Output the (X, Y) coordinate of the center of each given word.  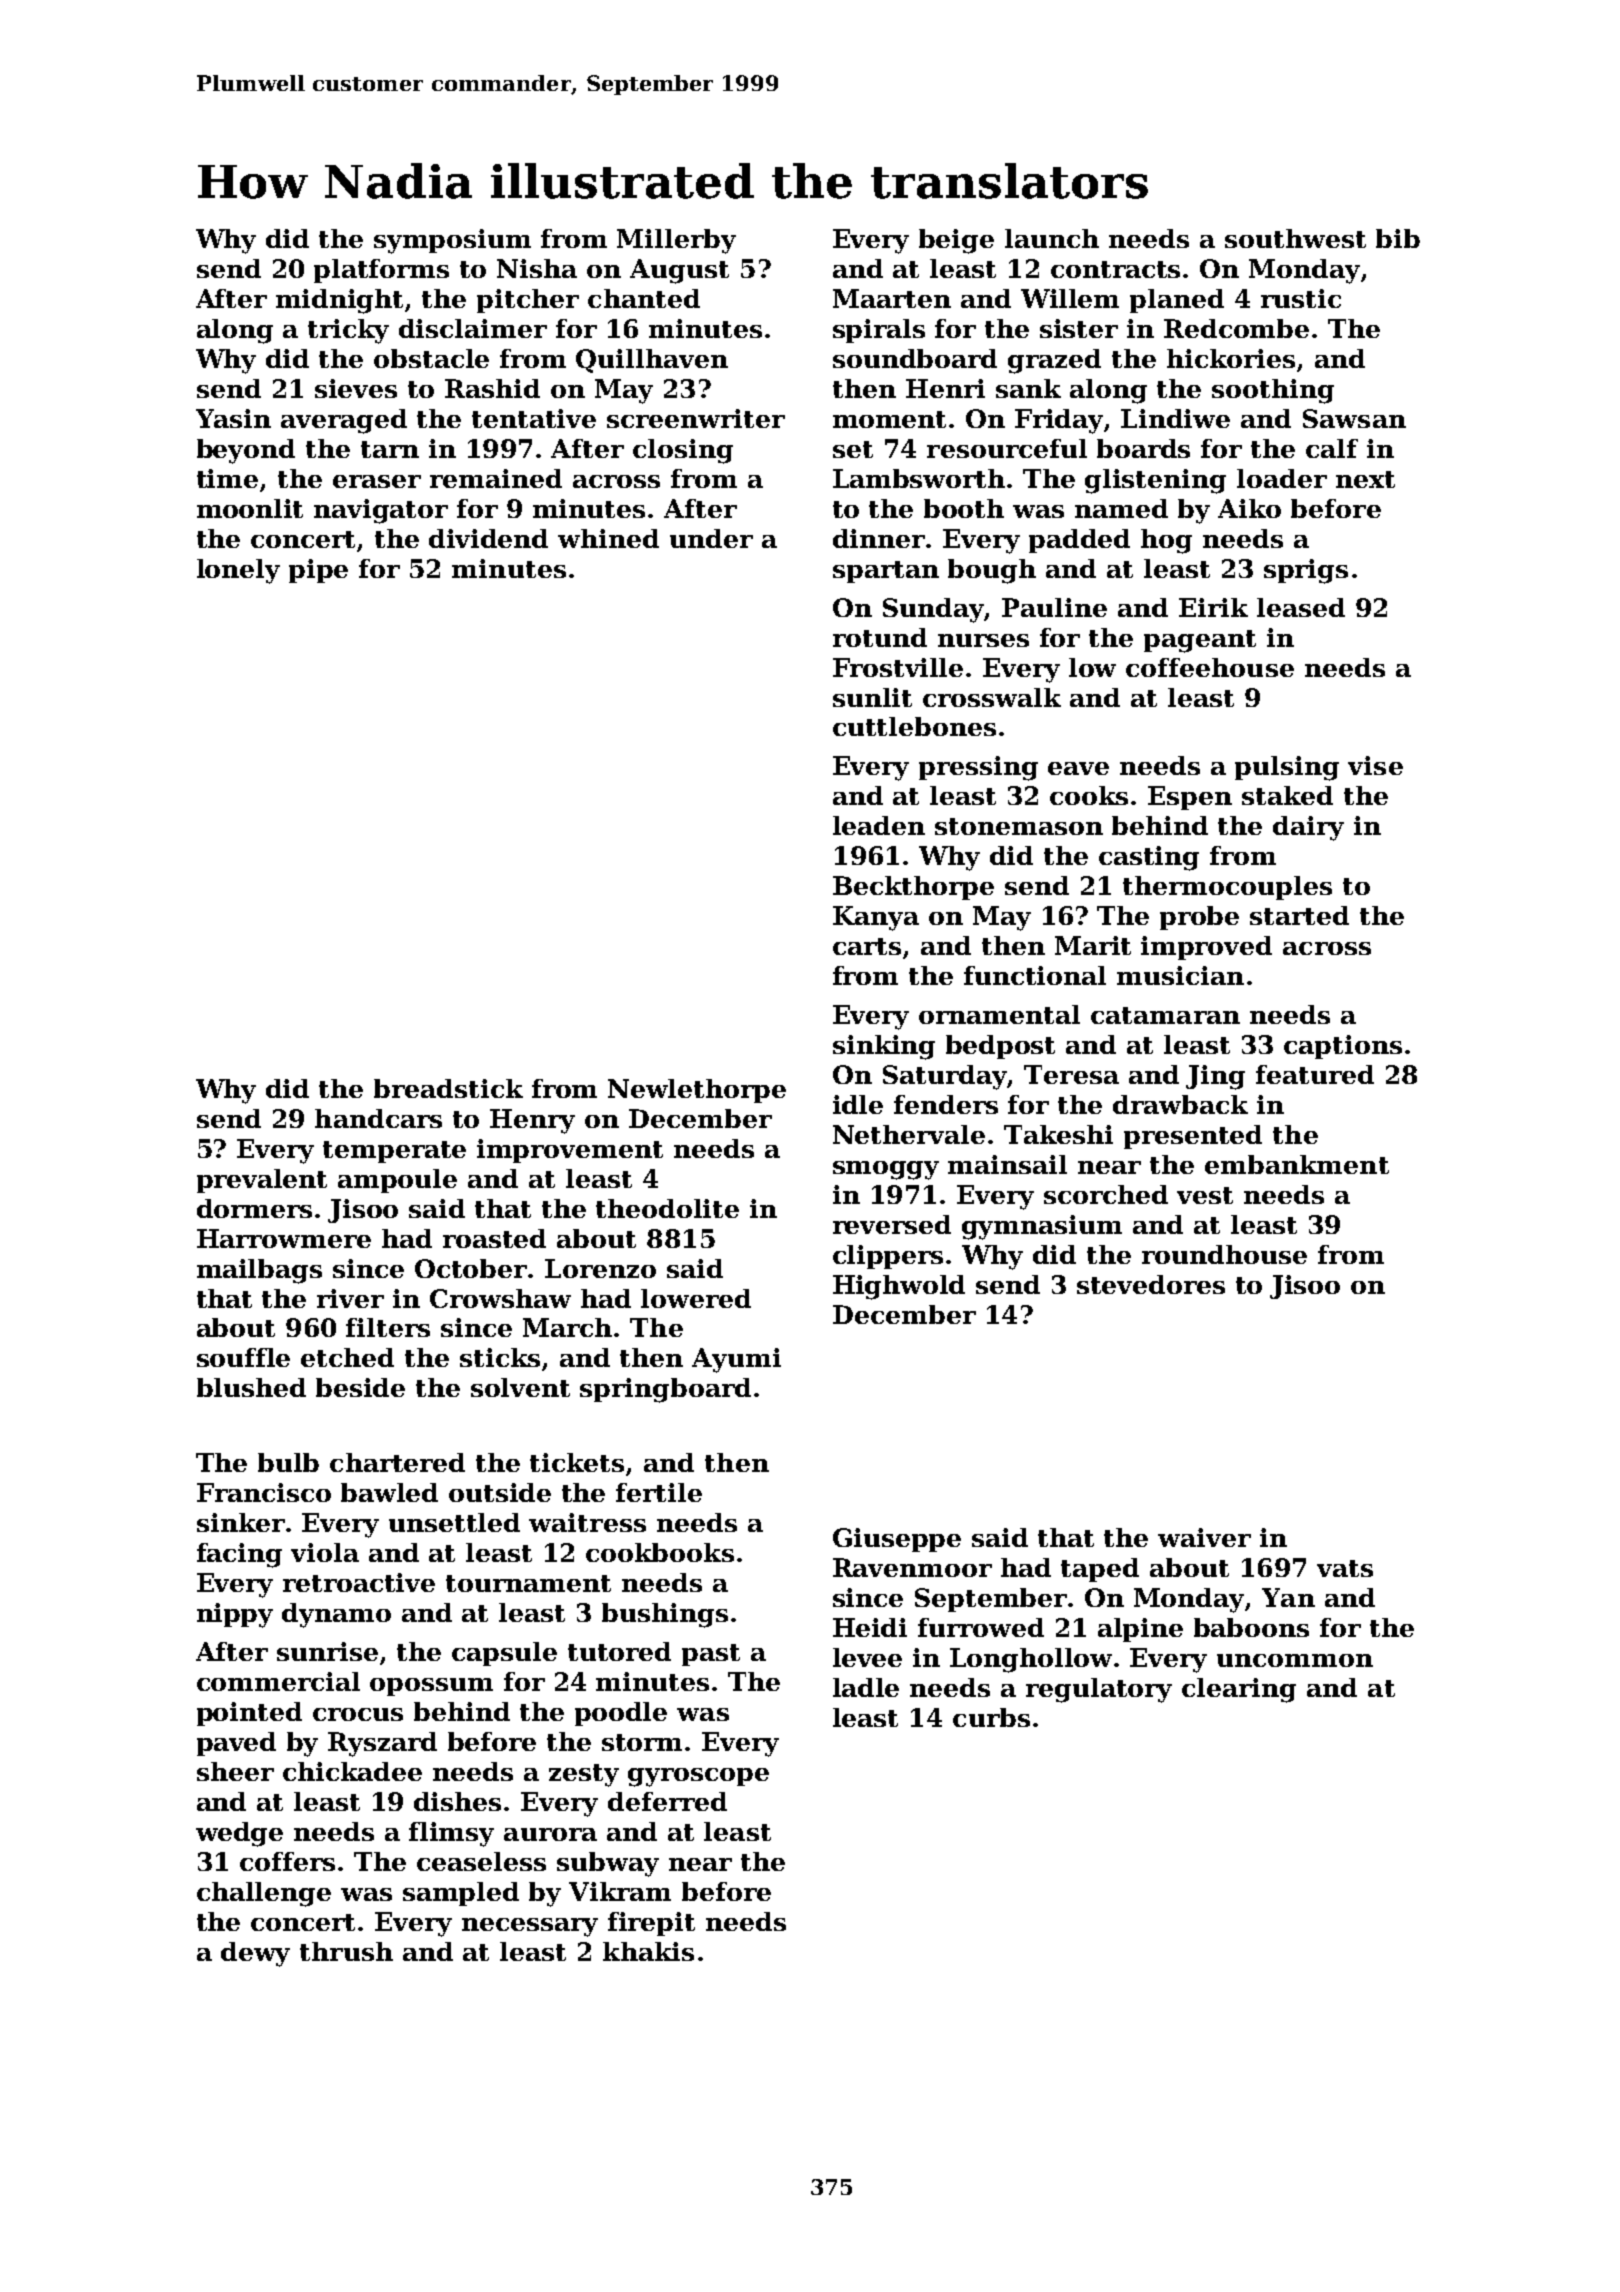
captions (1343, 1047)
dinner (879, 538)
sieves (356, 388)
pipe (318, 571)
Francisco (264, 1492)
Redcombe (1236, 328)
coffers (287, 1861)
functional (1035, 975)
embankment (1297, 1164)
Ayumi (736, 1360)
